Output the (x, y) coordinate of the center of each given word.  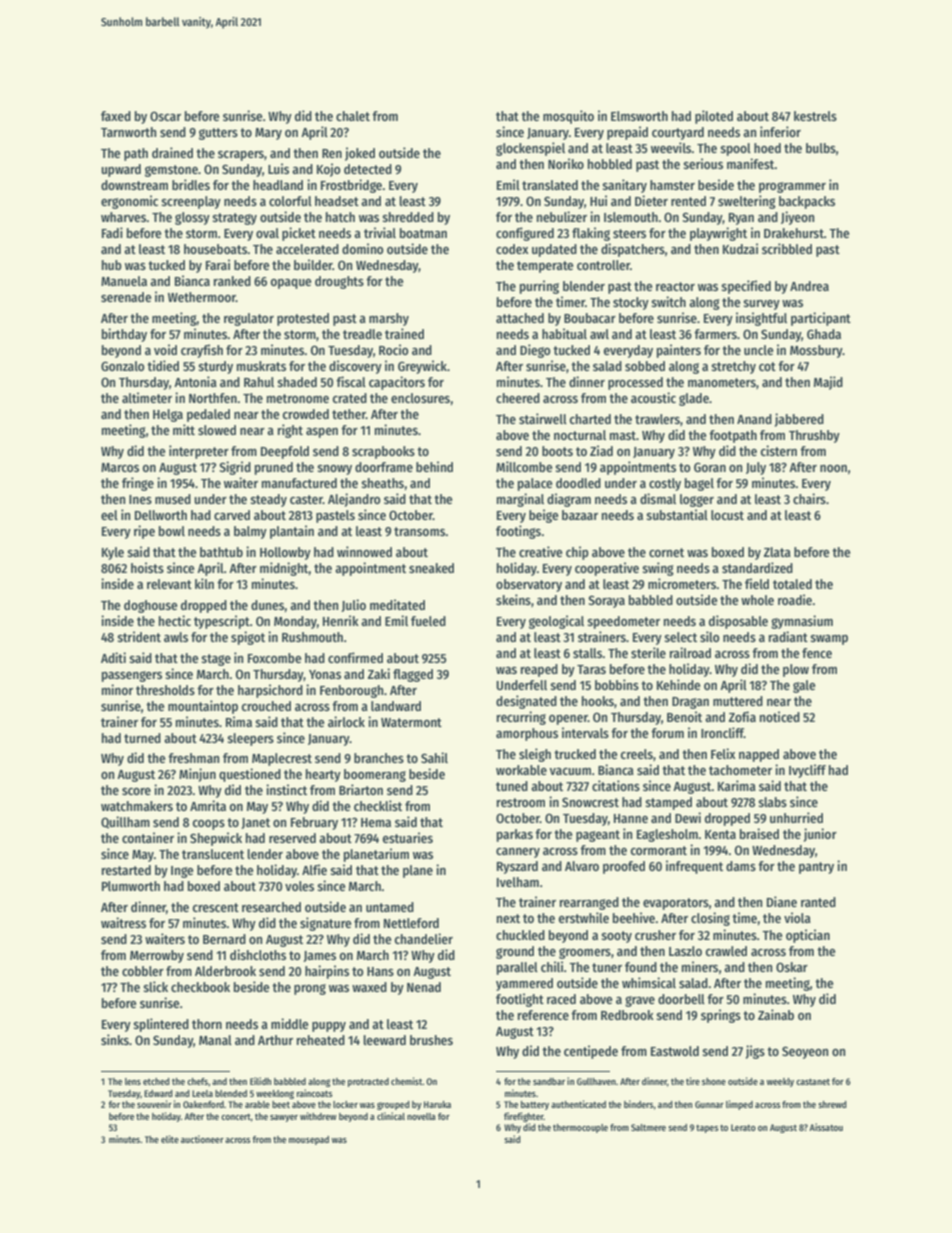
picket (299, 234)
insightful (761, 319)
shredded (408, 217)
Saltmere (648, 1127)
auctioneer (202, 1139)
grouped (393, 1105)
